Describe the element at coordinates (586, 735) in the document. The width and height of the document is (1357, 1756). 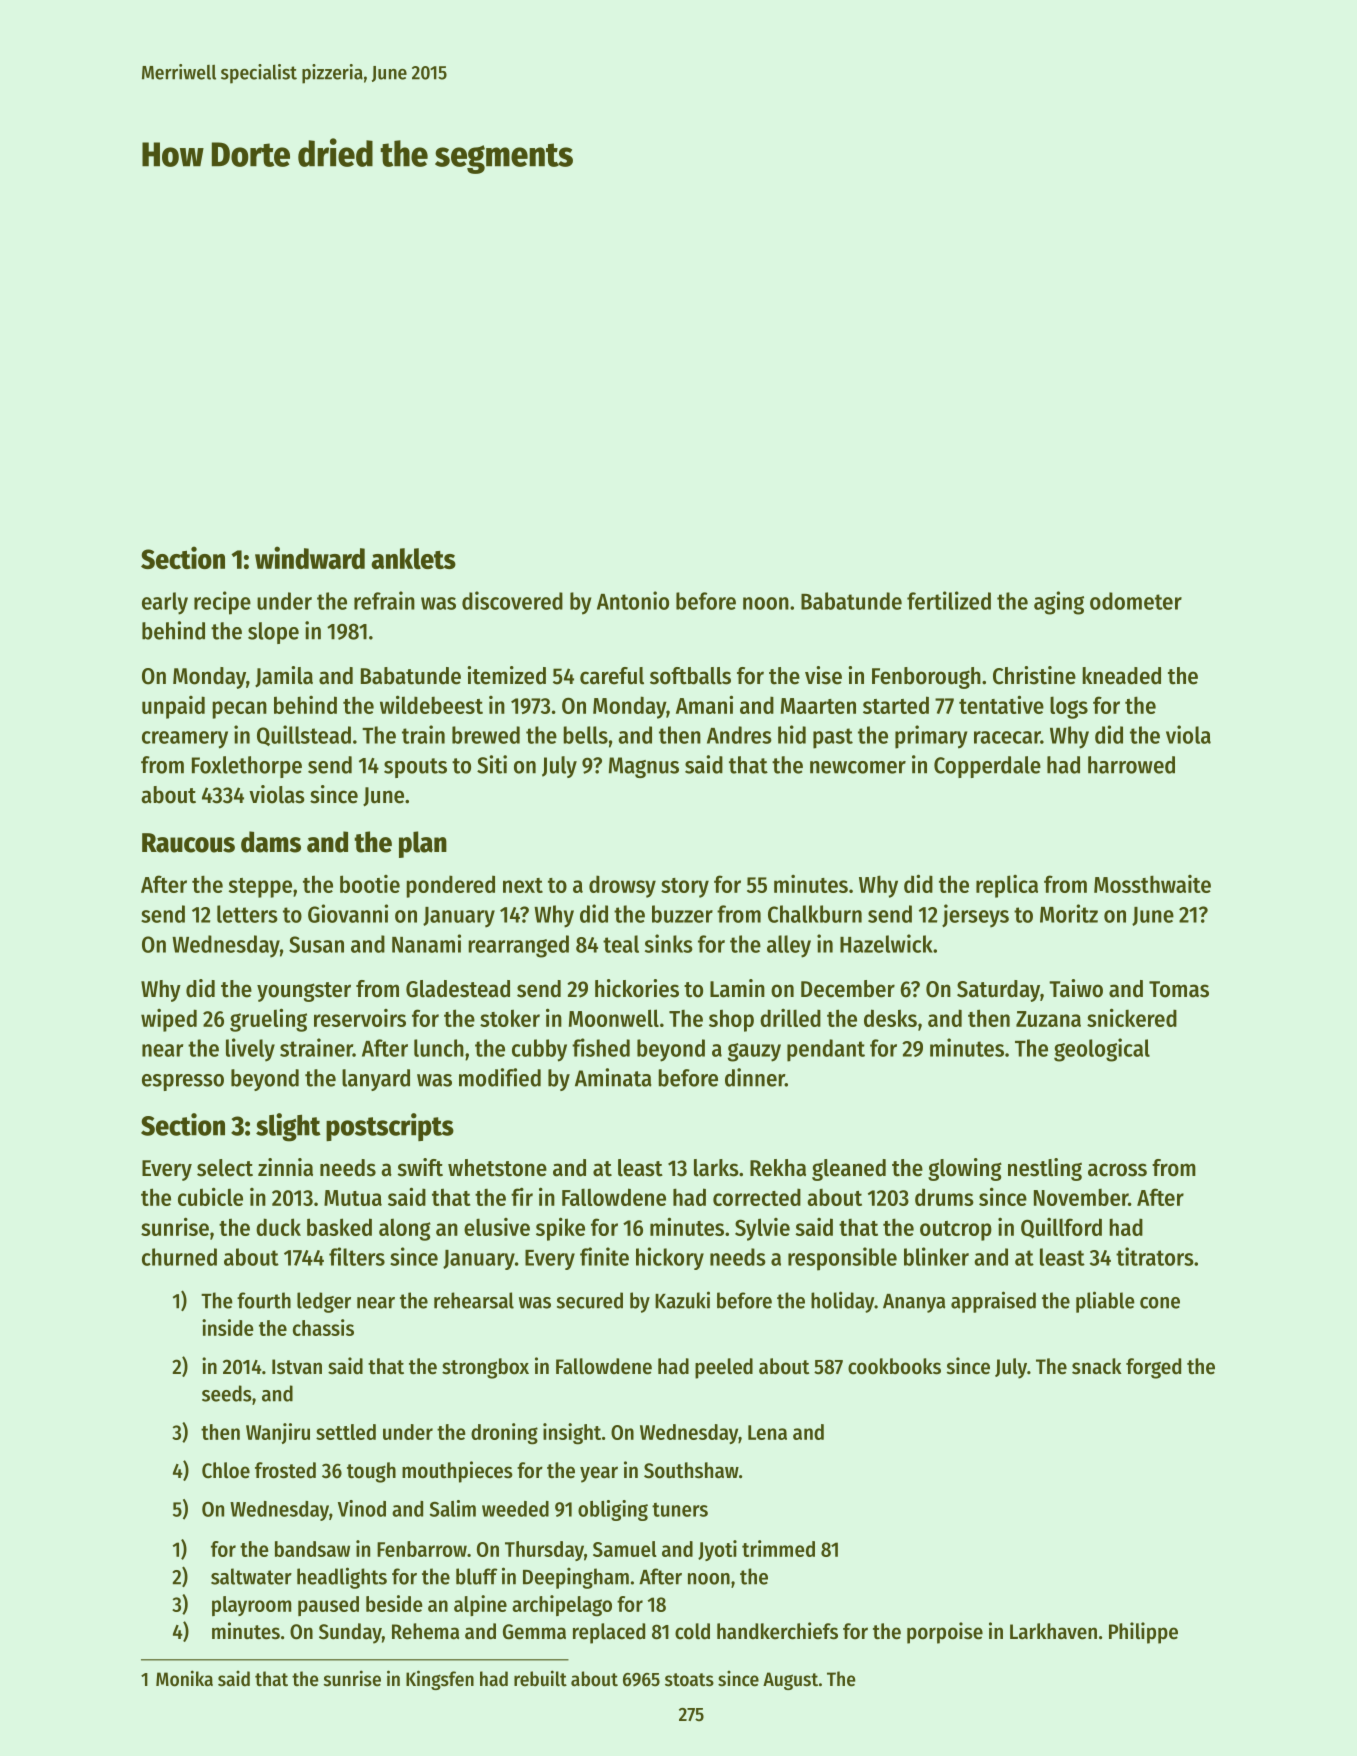
I see `bells` at that location.
